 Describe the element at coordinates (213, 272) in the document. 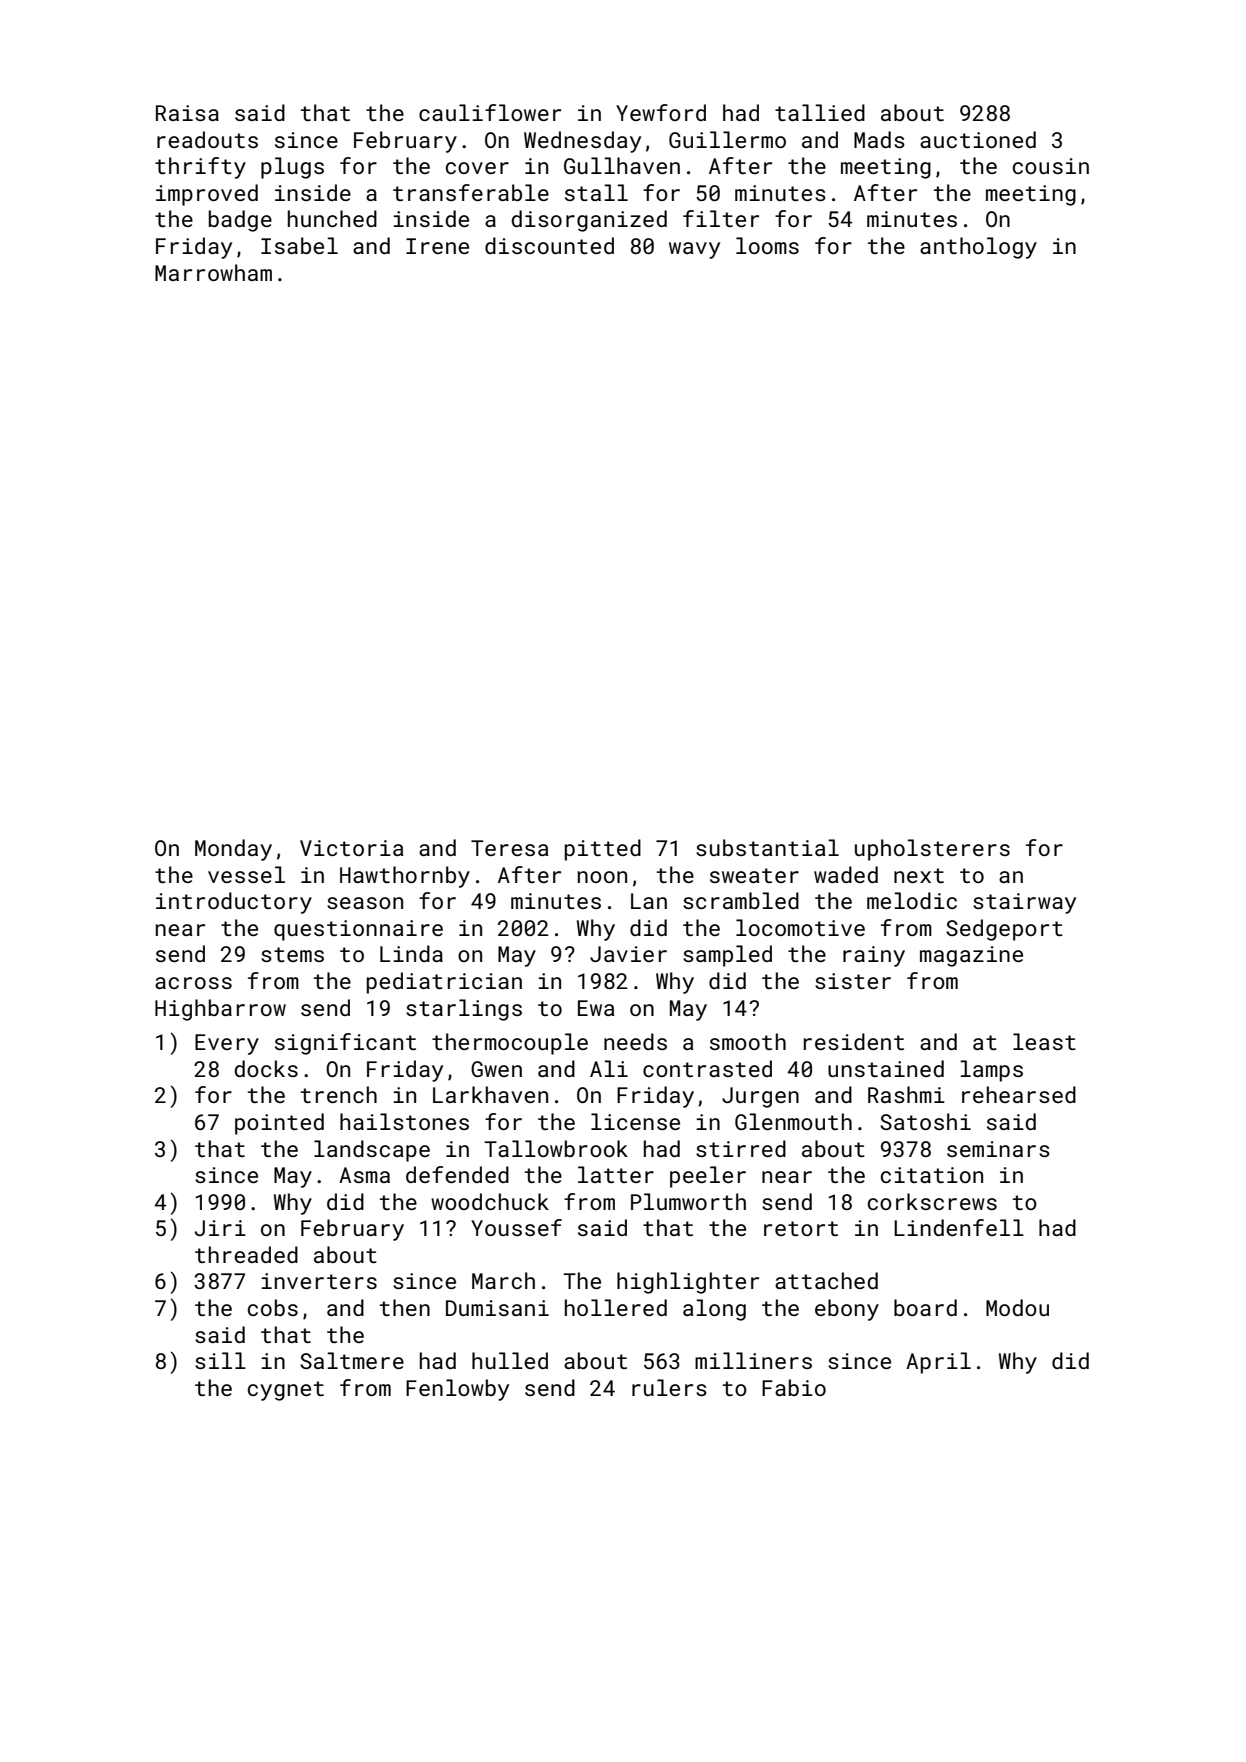

I see `Marrowham` at that location.
